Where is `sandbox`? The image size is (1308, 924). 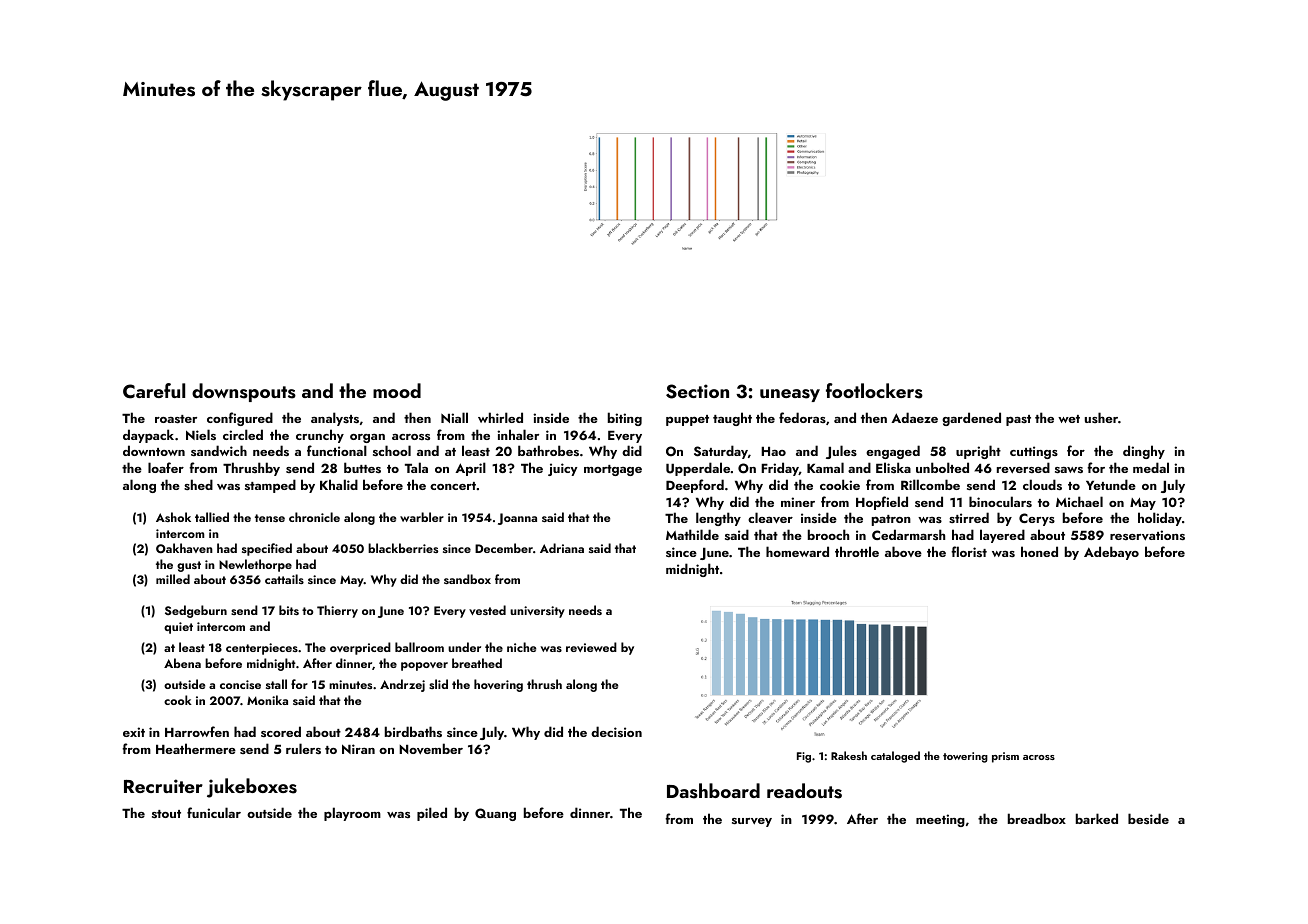
sandbox is located at coordinates (467, 579).
